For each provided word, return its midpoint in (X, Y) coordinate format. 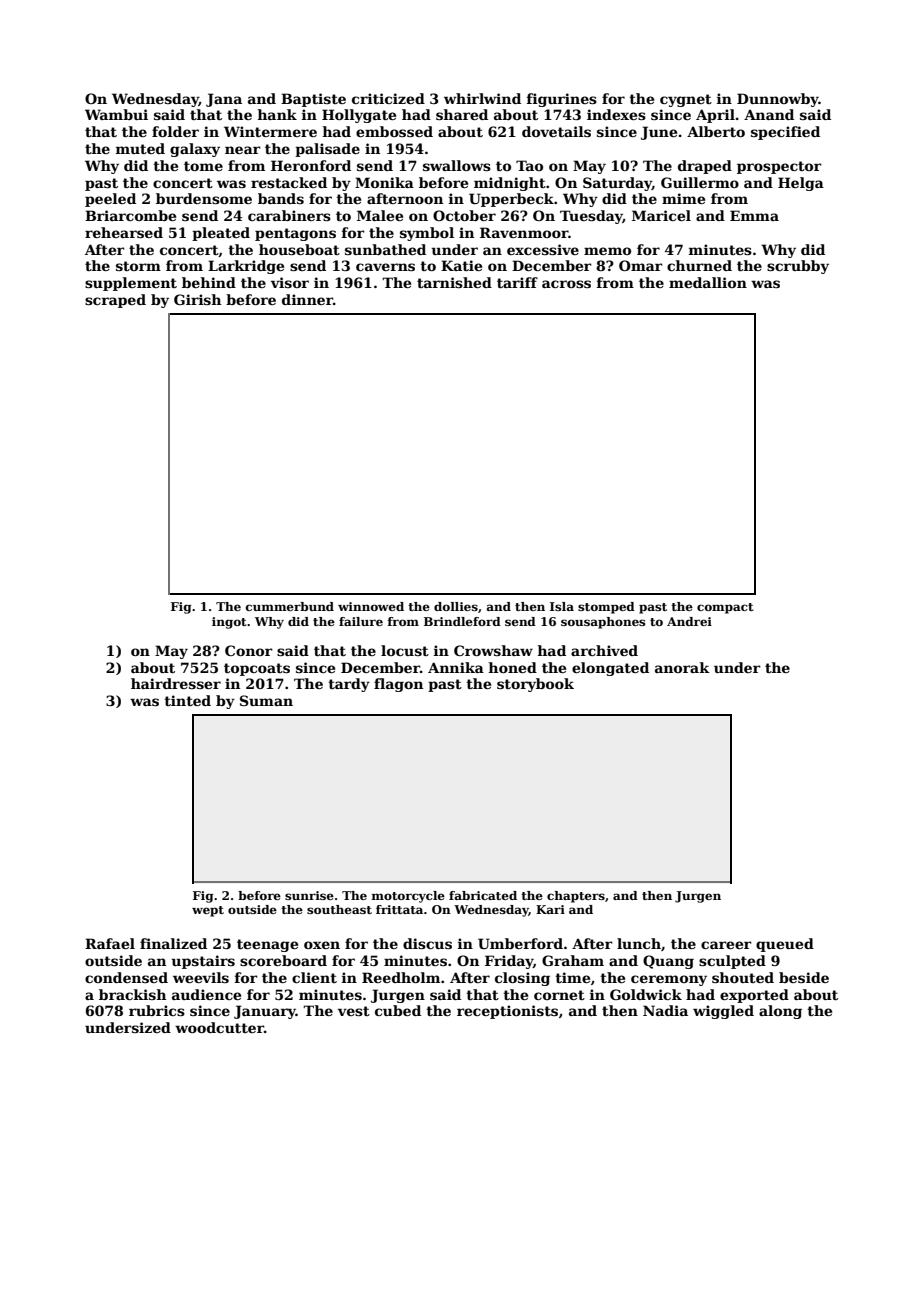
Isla (562, 606)
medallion (708, 282)
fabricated (483, 895)
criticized (388, 98)
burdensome (204, 198)
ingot (229, 623)
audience (206, 994)
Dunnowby (778, 100)
